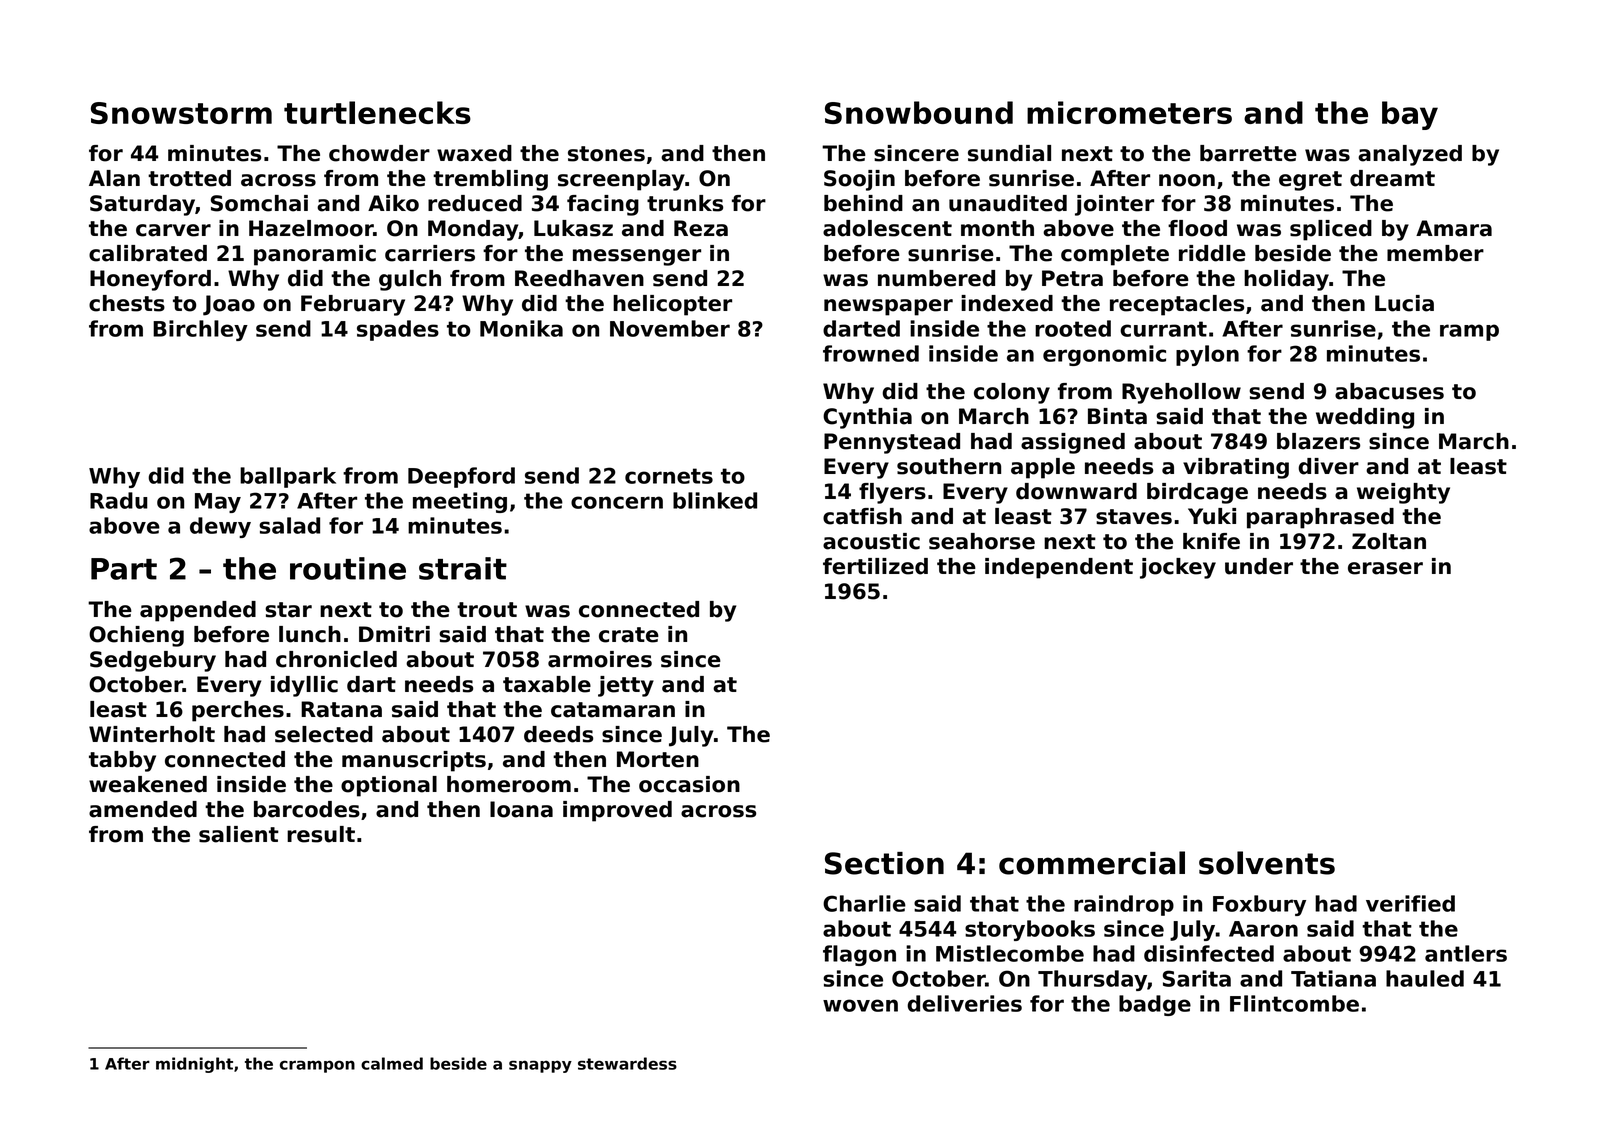  Describe the element at coordinates (119, 500) in the document. I see `Radu` at that location.
